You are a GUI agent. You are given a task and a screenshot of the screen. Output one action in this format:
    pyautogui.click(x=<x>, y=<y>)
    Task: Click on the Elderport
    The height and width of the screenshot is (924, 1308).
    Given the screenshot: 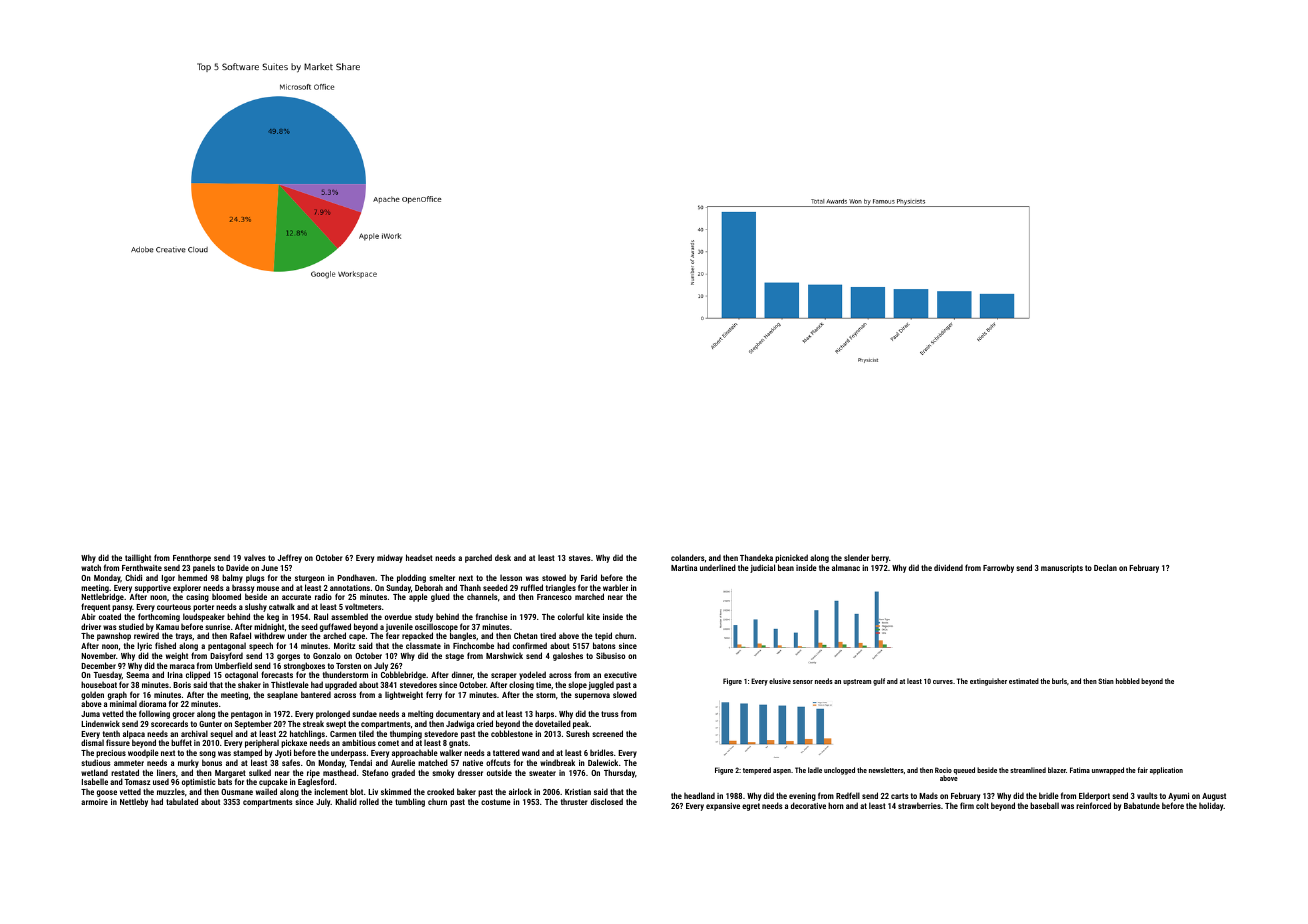 What is the action you would take?
    pyautogui.click(x=1094, y=796)
